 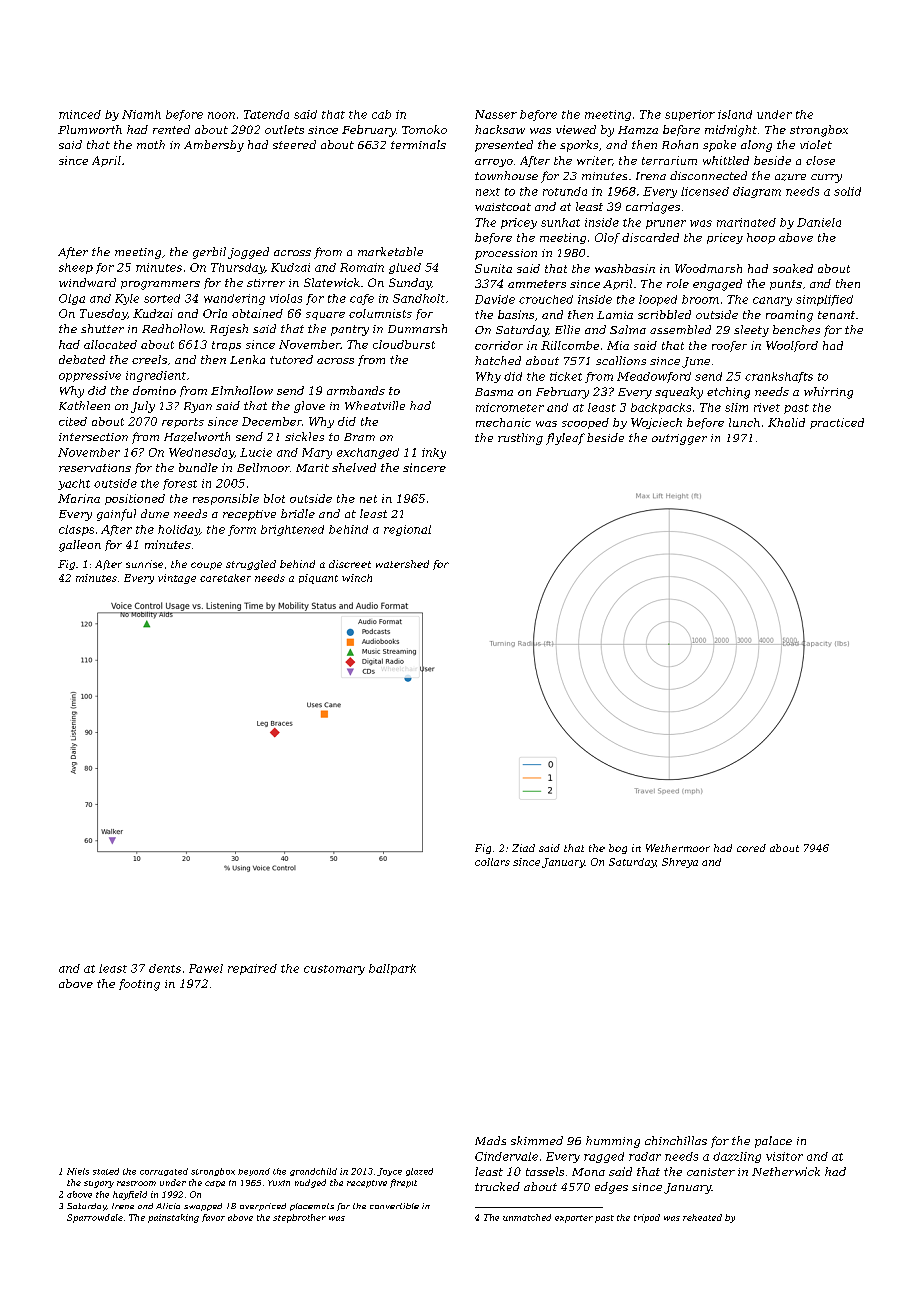 What do you see at coordinates (206, 968) in the document?
I see `Pawel` at bounding box center [206, 968].
